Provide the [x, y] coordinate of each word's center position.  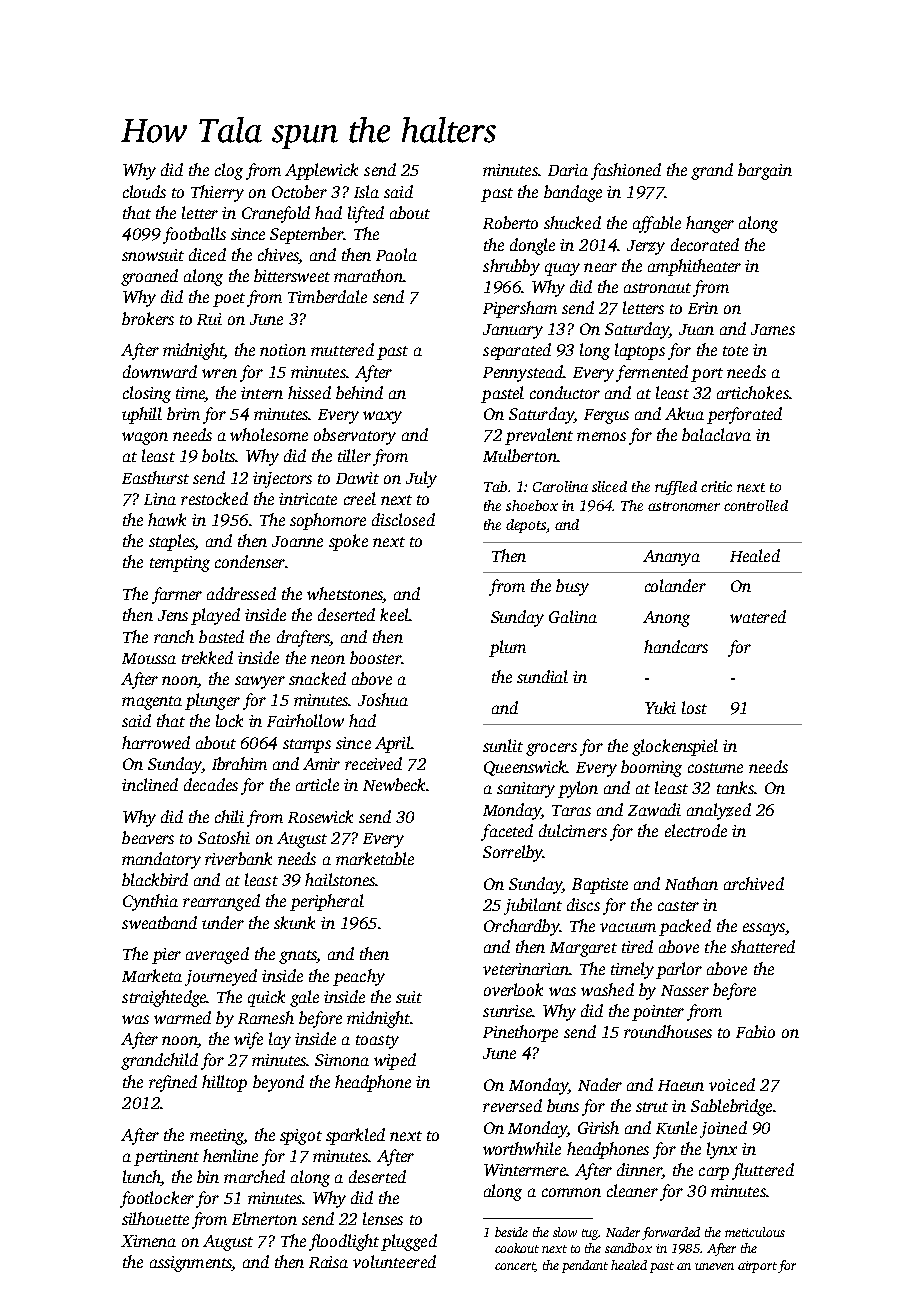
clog [229, 171]
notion [283, 350]
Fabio [755, 1031]
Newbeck [394, 784]
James [773, 329]
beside [511, 1232]
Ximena [148, 1241]
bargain [765, 171]
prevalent [539, 436]
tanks [735, 787]
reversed [512, 1105]
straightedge [164, 998]
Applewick [321, 171]
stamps [307, 746]
